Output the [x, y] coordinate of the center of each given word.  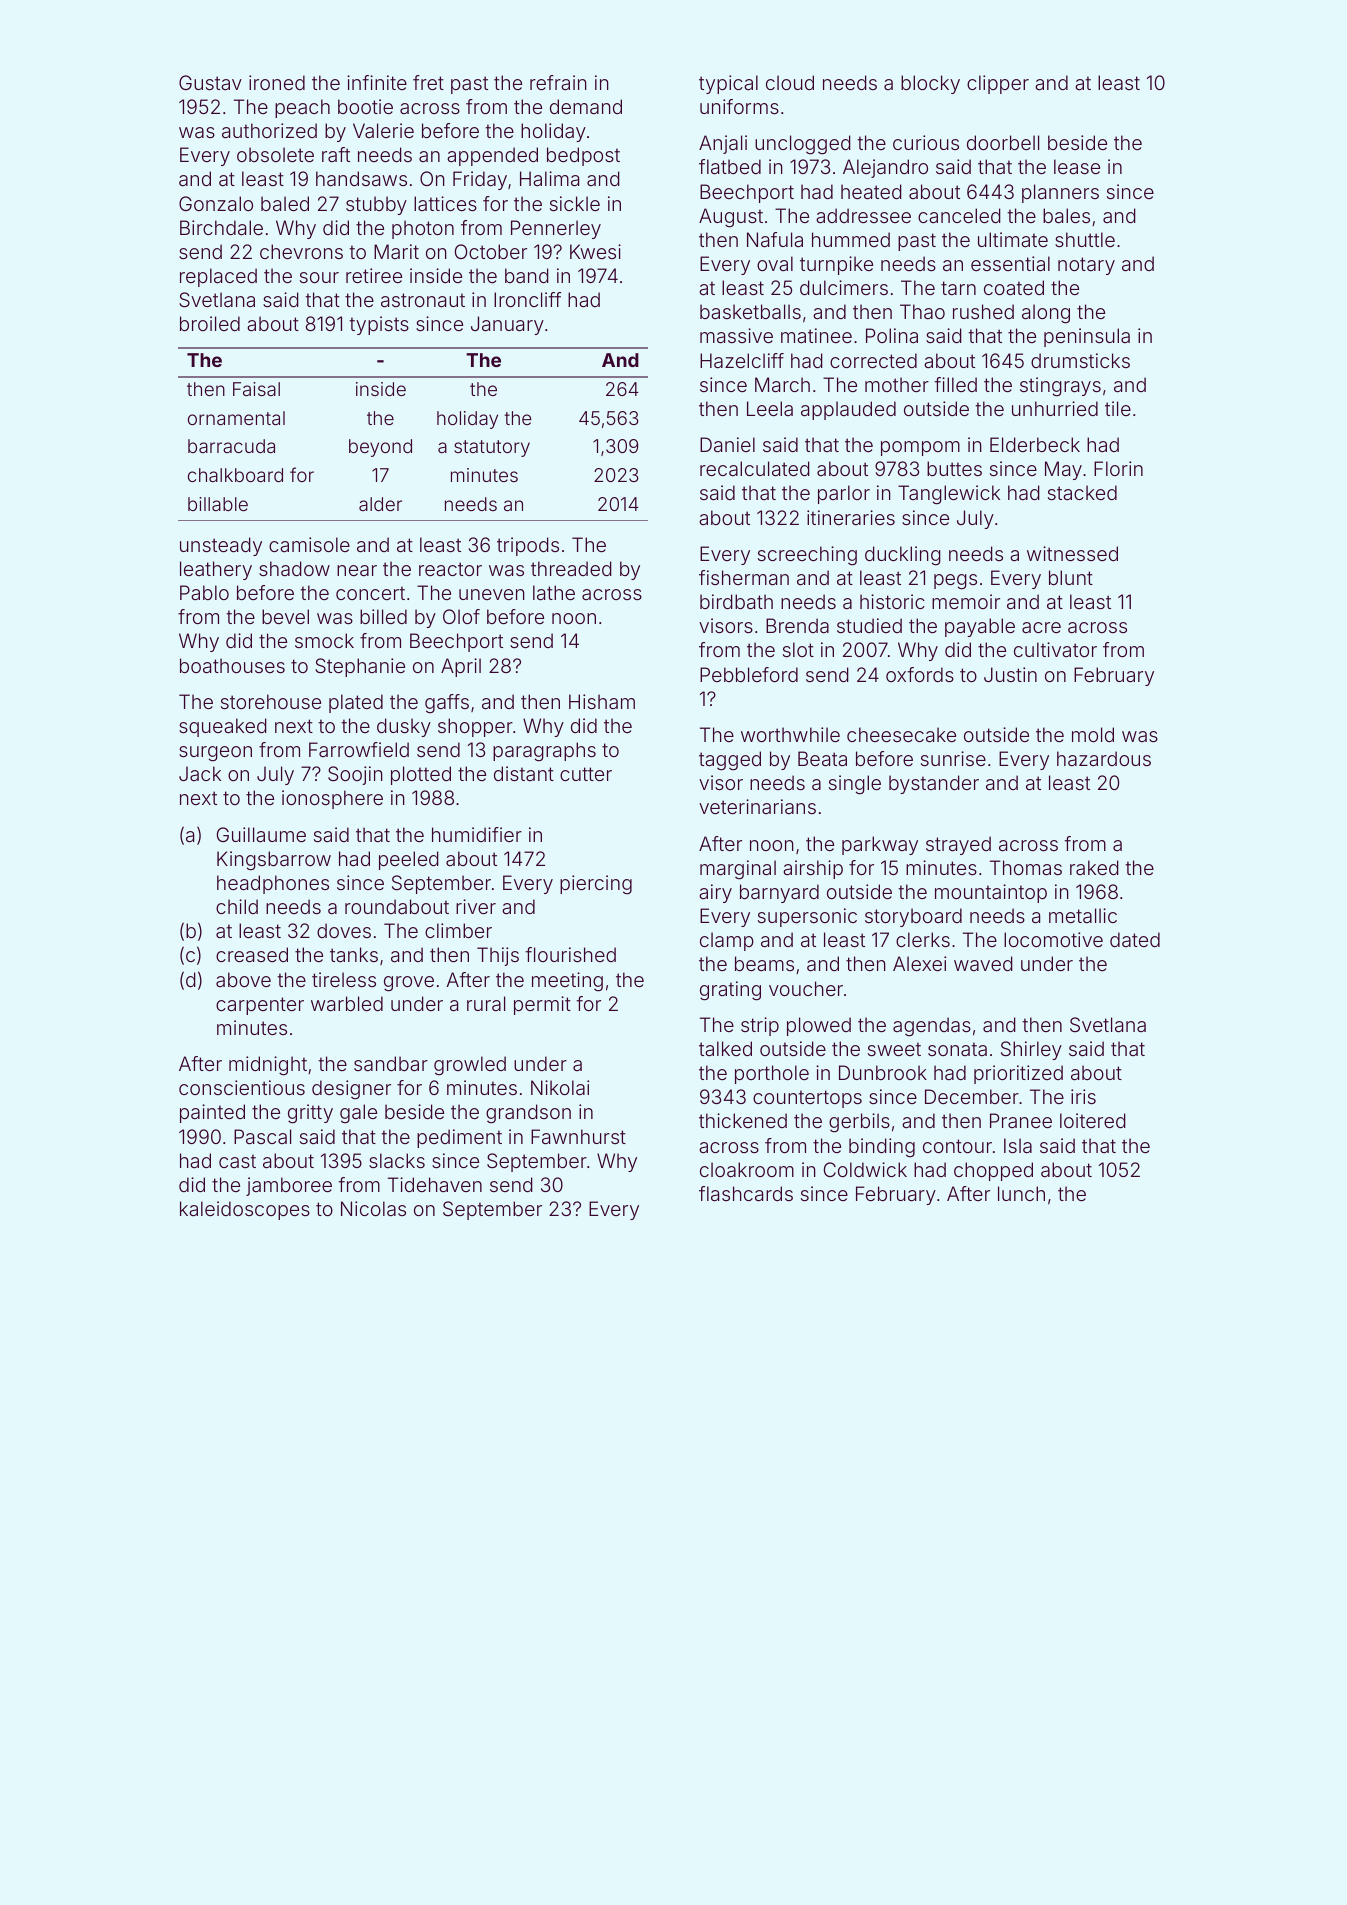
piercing [596, 884]
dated [1135, 939]
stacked [1082, 492]
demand [586, 106]
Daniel [727, 444]
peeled [409, 860]
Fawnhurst [578, 1136]
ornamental [236, 418]
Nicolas [373, 1208]
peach [302, 108]
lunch [1021, 1193]
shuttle [1085, 239]
